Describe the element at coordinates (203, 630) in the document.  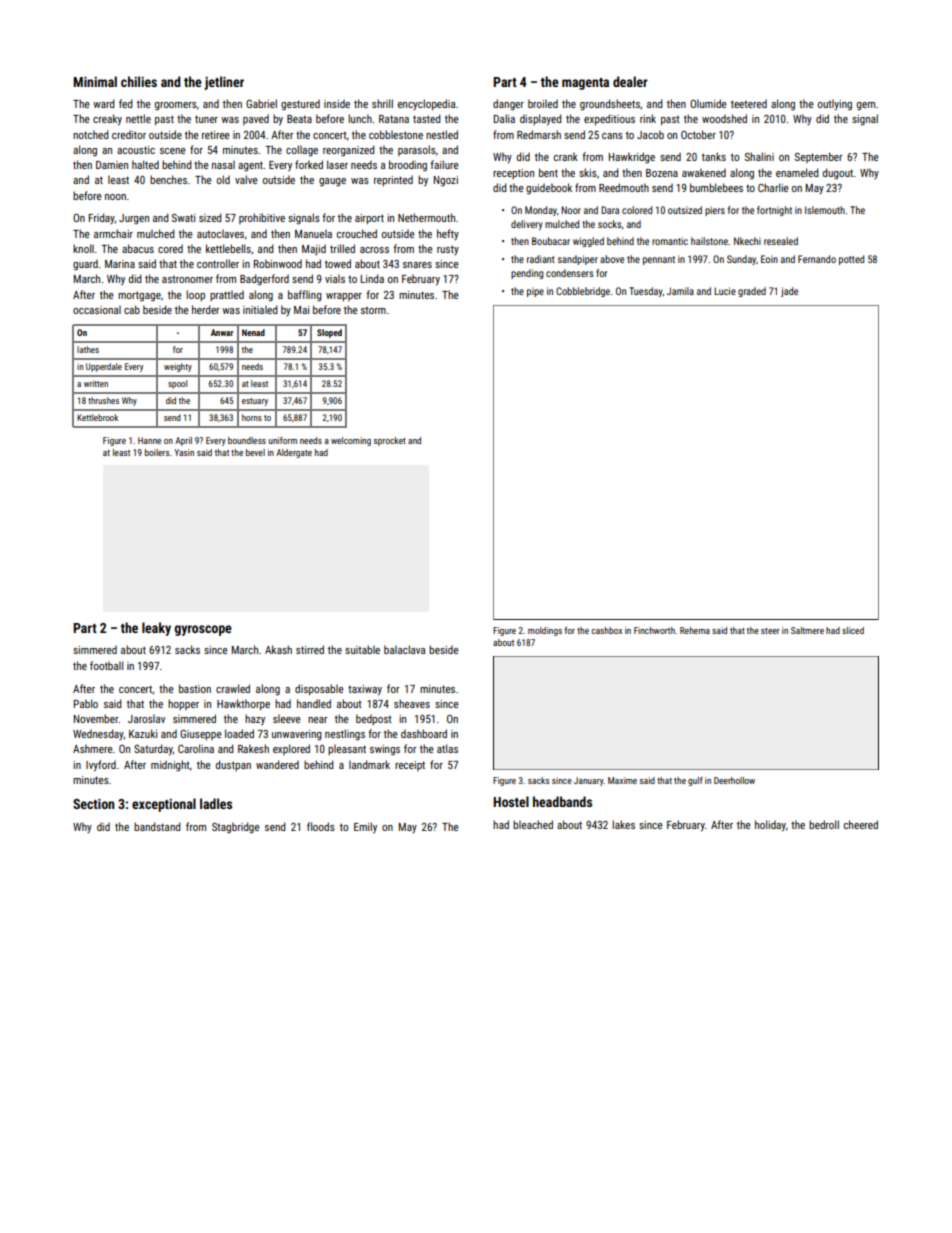
I see `gyroscope` at that location.
